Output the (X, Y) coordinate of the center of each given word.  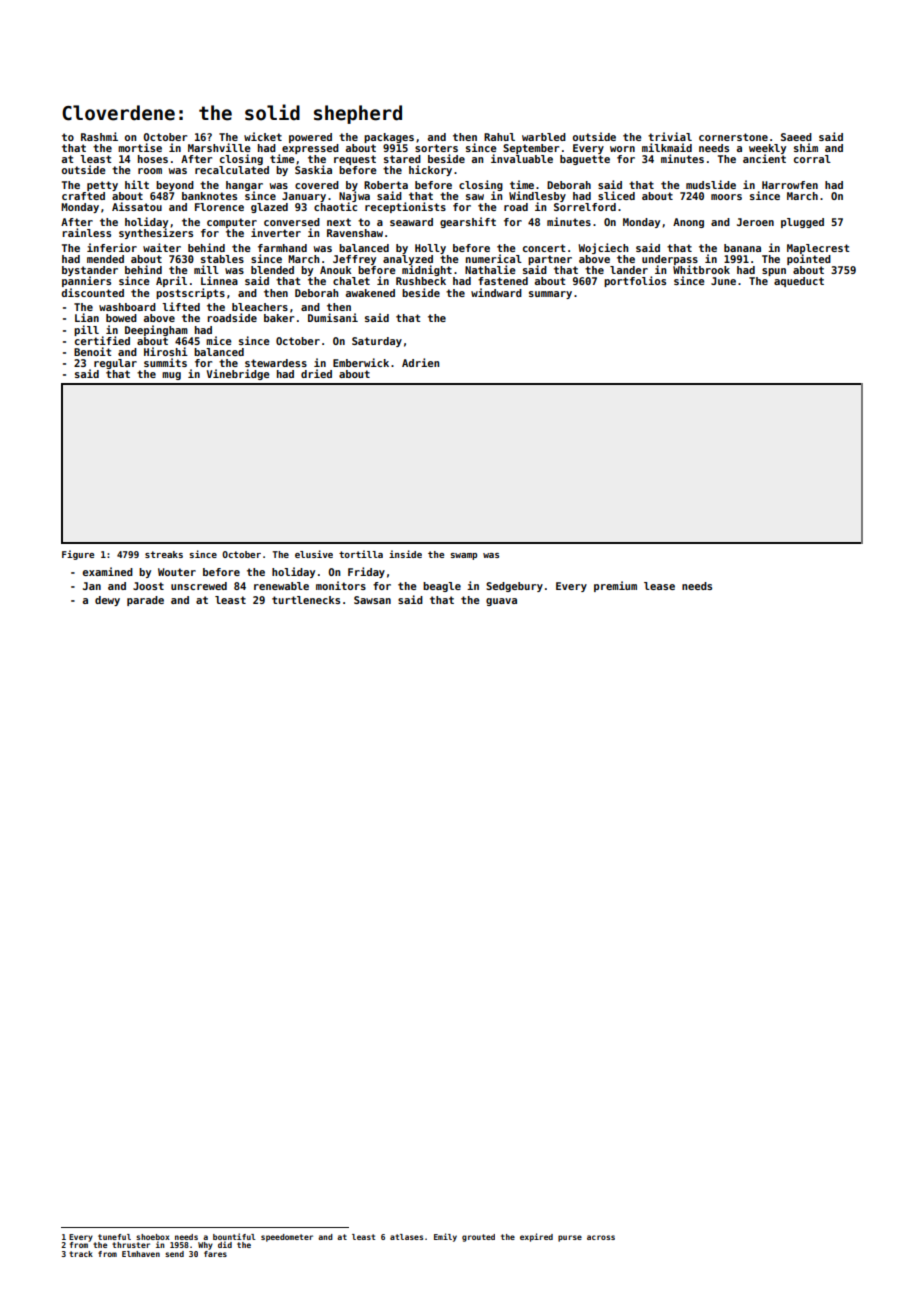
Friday (366, 572)
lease (659, 586)
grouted (478, 1238)
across (601, 1237)
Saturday (377, 342)
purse (570, 1238)
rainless (86, 232)
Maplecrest (818, 249)
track (81, 1254)
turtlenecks (306, 600)
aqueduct (799, 282)
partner (550, 260)
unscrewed (199, 586)
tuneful (114, 1237)
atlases (406, 1237)
